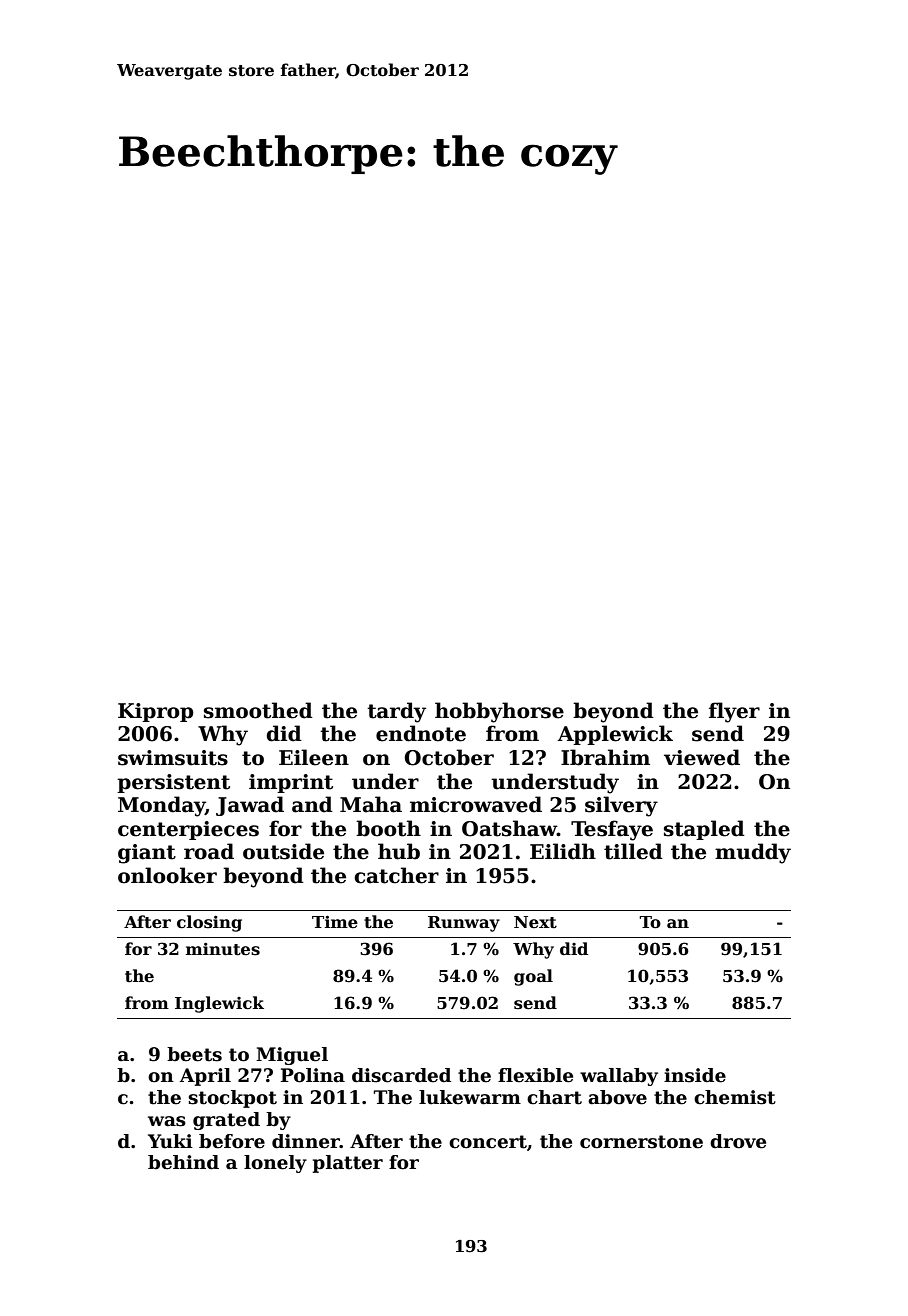 The image size is (908, 1316). I want to click on minutes, so click(223, 949).
